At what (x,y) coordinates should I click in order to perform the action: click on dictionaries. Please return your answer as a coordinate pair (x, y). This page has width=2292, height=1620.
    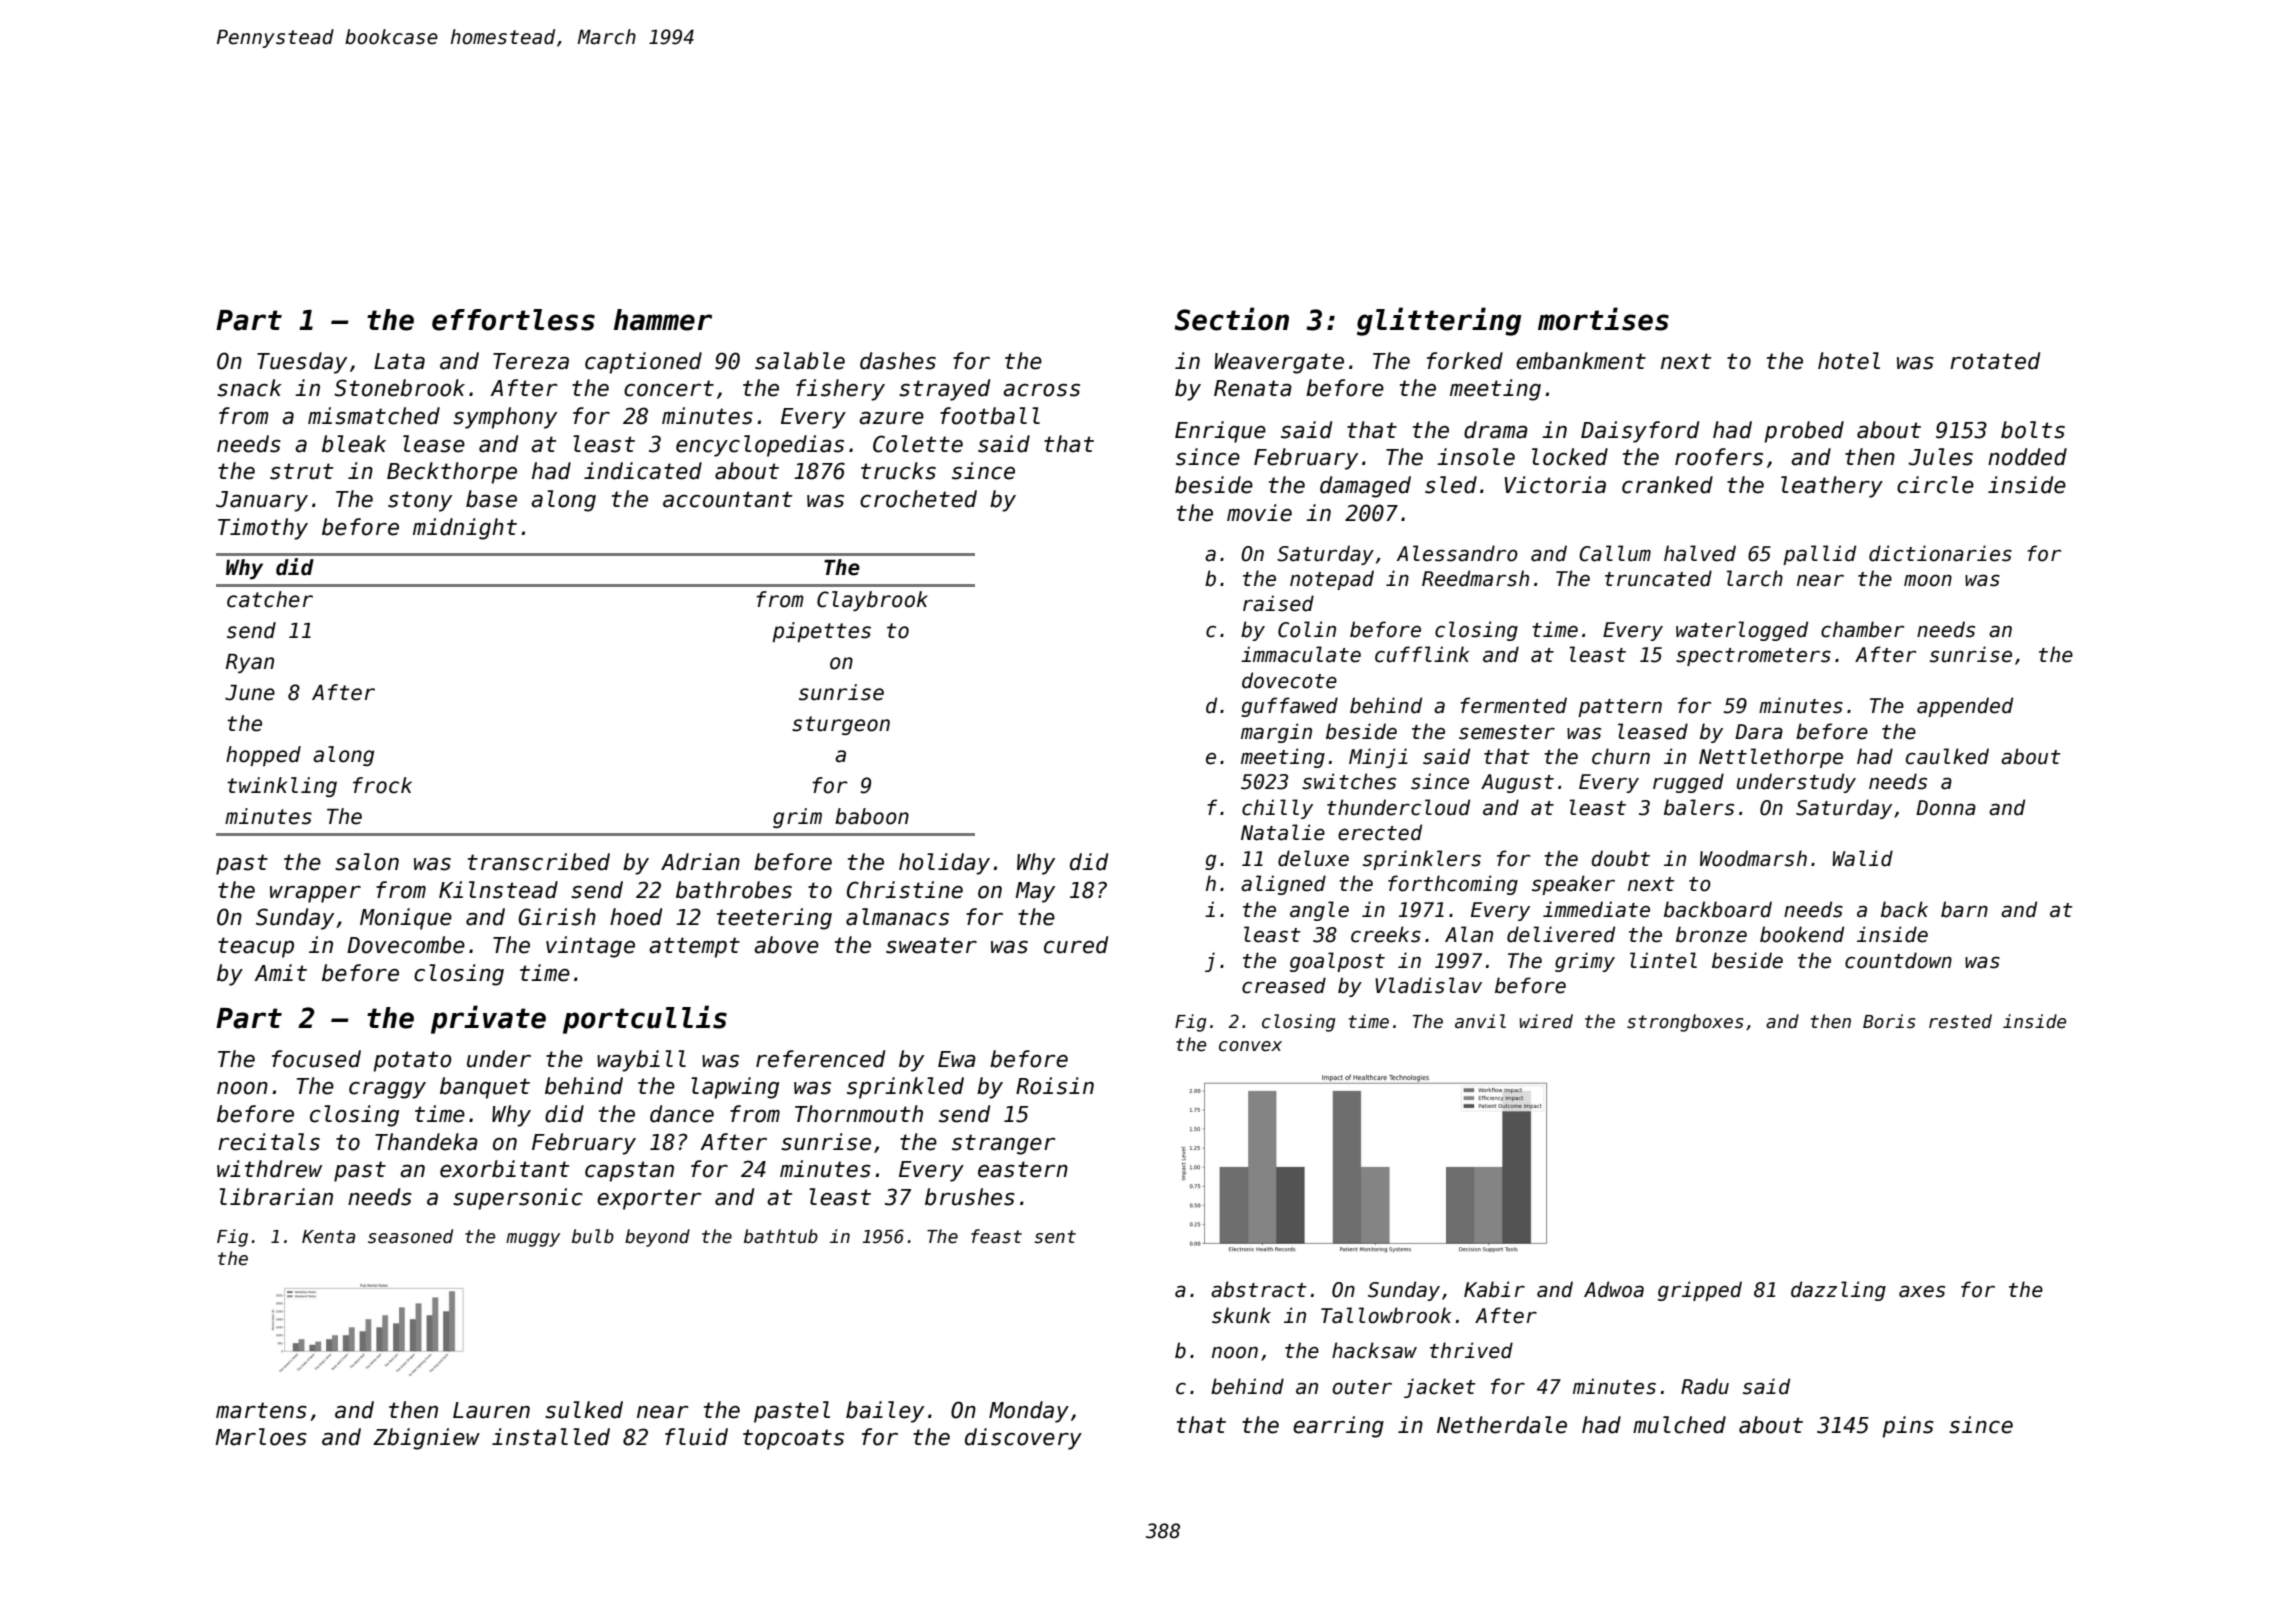
    Looking at the image, I should click on (1940, 553).
